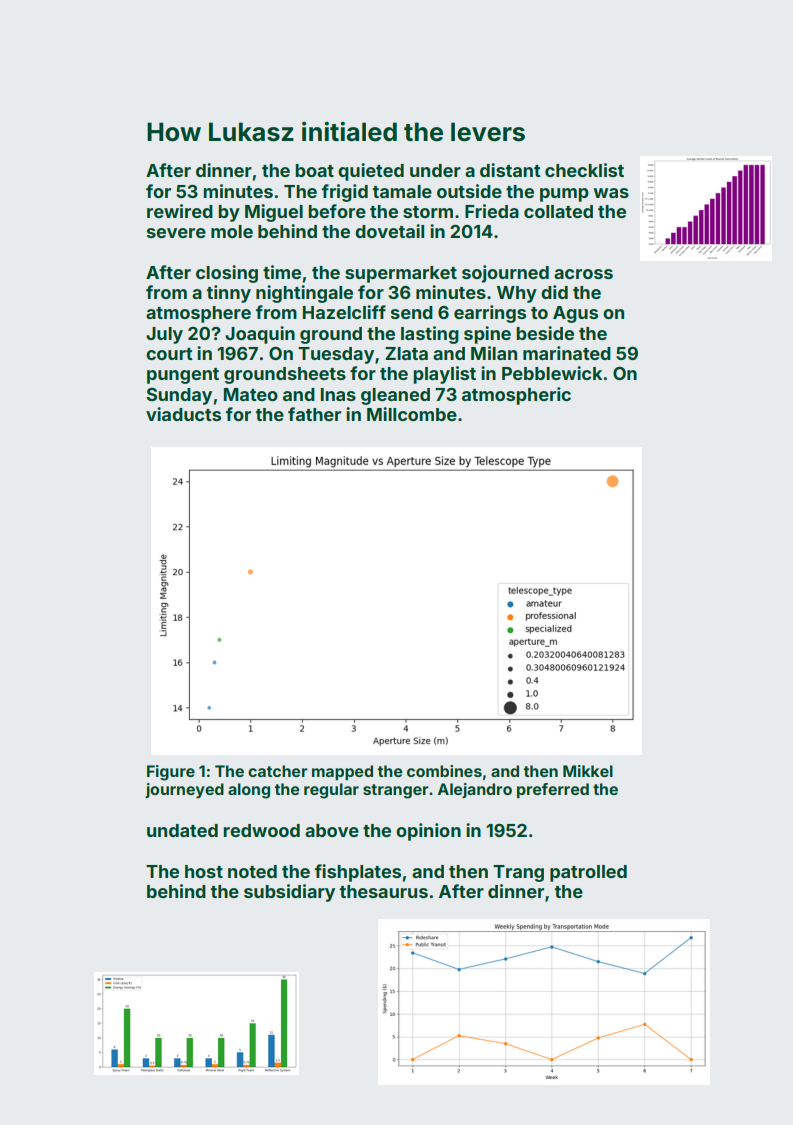 Image resolution: width=793 pixels, height=1125 pixels. I want to click on father, so click(314, 414).
